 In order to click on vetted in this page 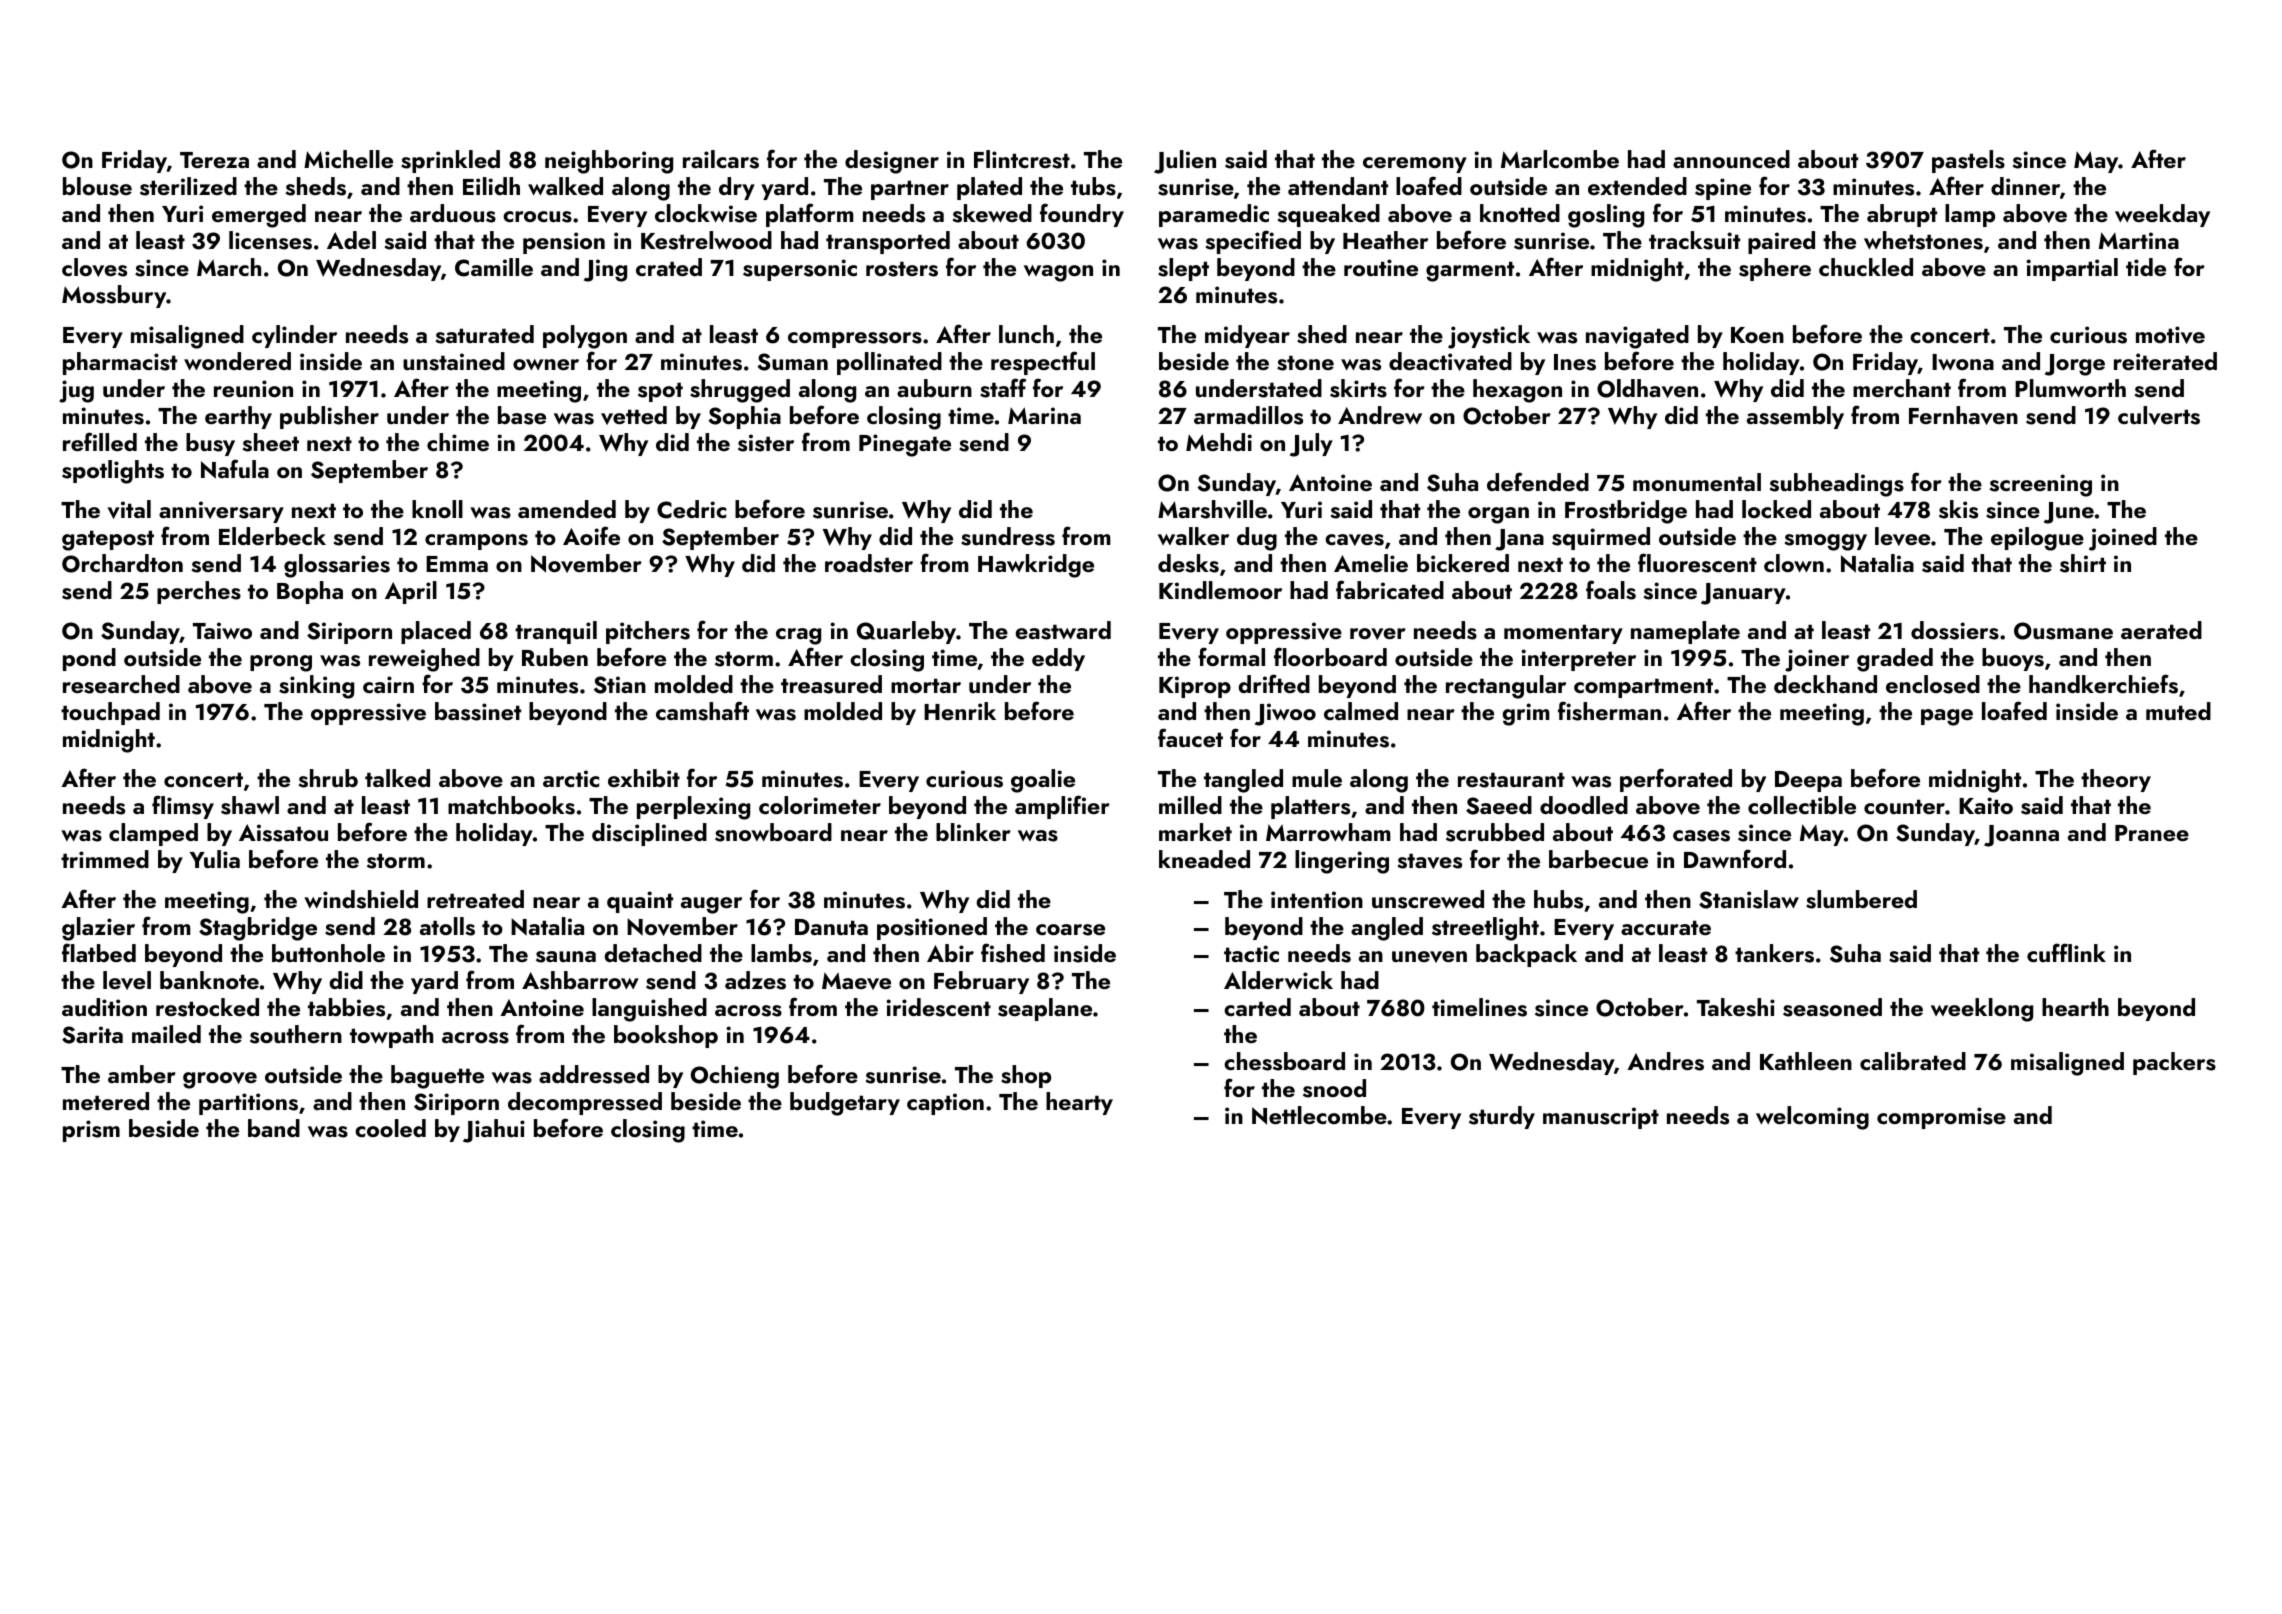, I will do `click(634, 415)`.
